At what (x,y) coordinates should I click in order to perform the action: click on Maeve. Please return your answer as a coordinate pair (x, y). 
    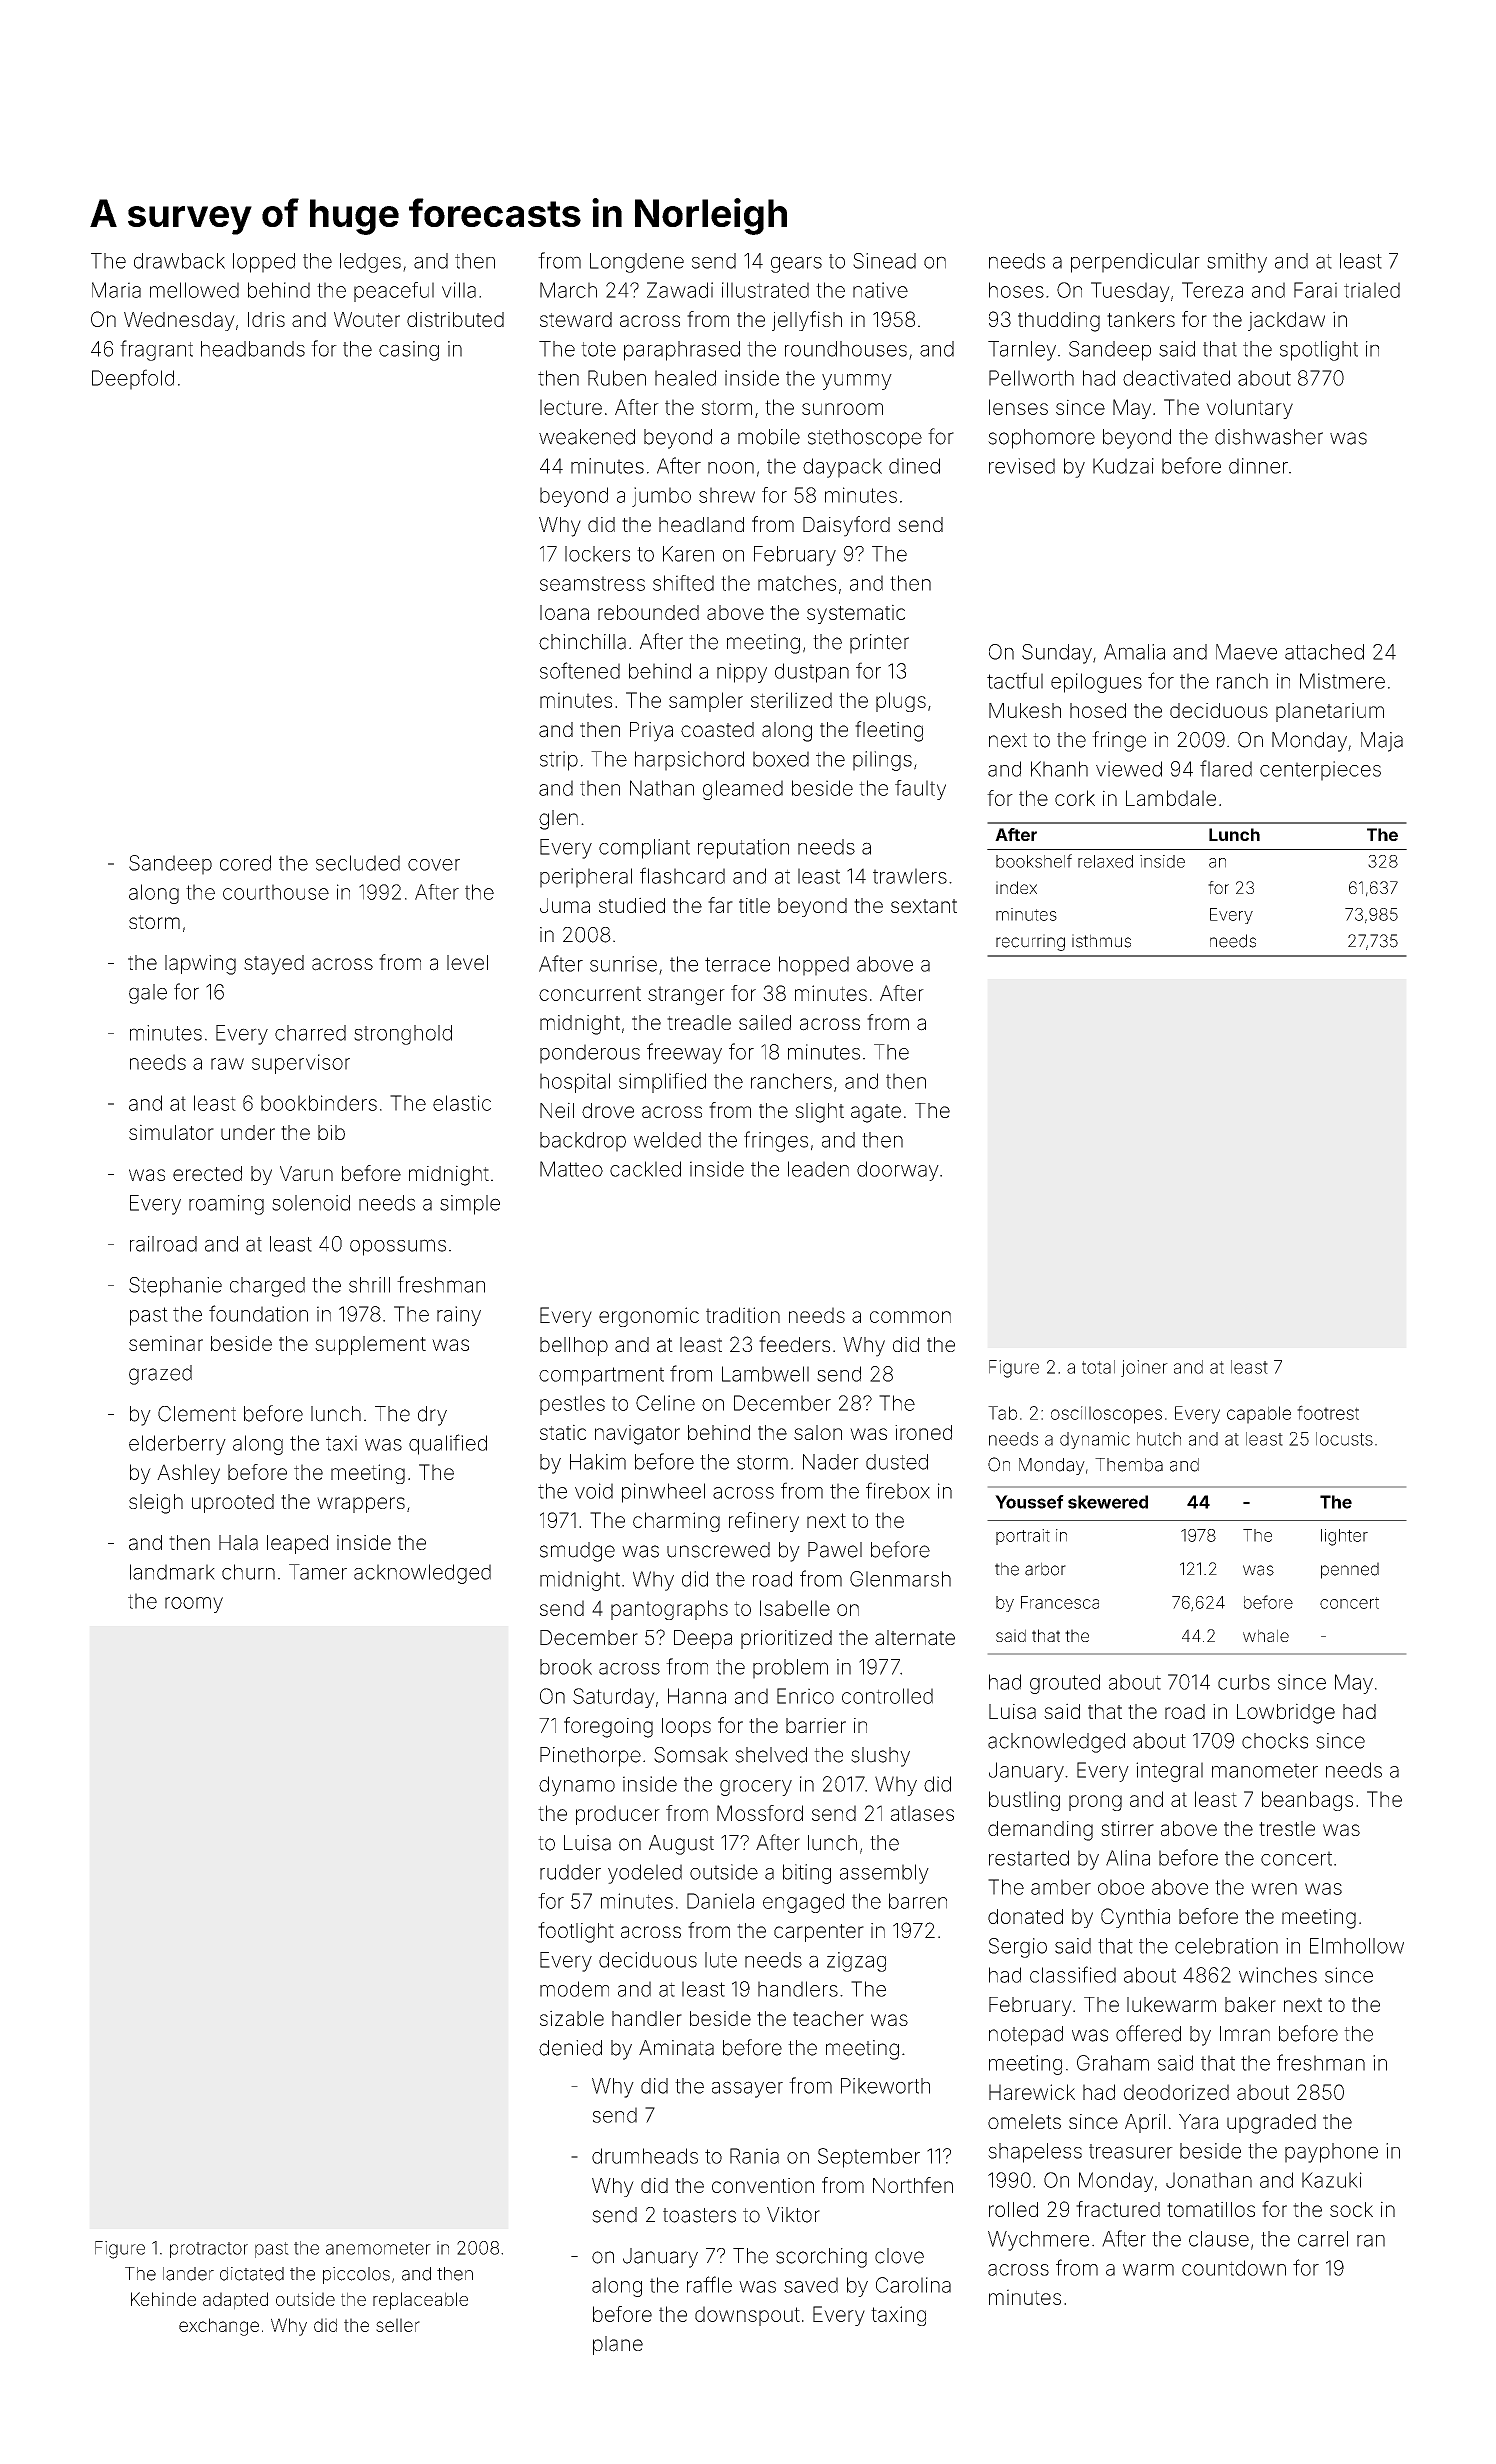
    Looking at the image, I should click on (1246, 652).
